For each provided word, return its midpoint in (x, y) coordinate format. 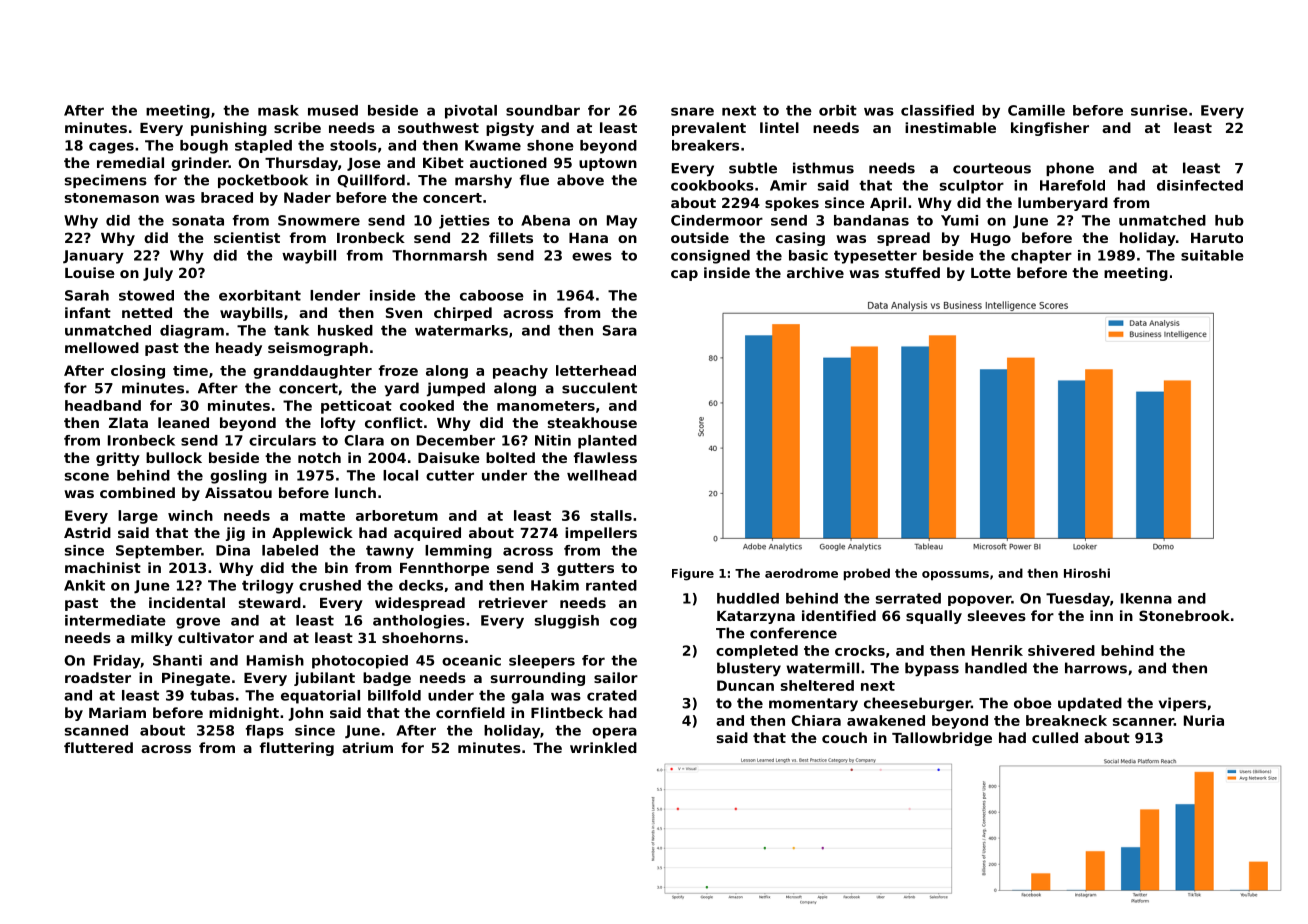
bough (204, 147)
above (580, 180)
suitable (1212, 255)
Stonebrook (1184, 615)
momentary (813, 705)
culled (1055, 737)
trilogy (268, 587)
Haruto (1217, 238)
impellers (601, 534)
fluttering (297, 749)
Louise (90, 272)
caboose (492, 295)
